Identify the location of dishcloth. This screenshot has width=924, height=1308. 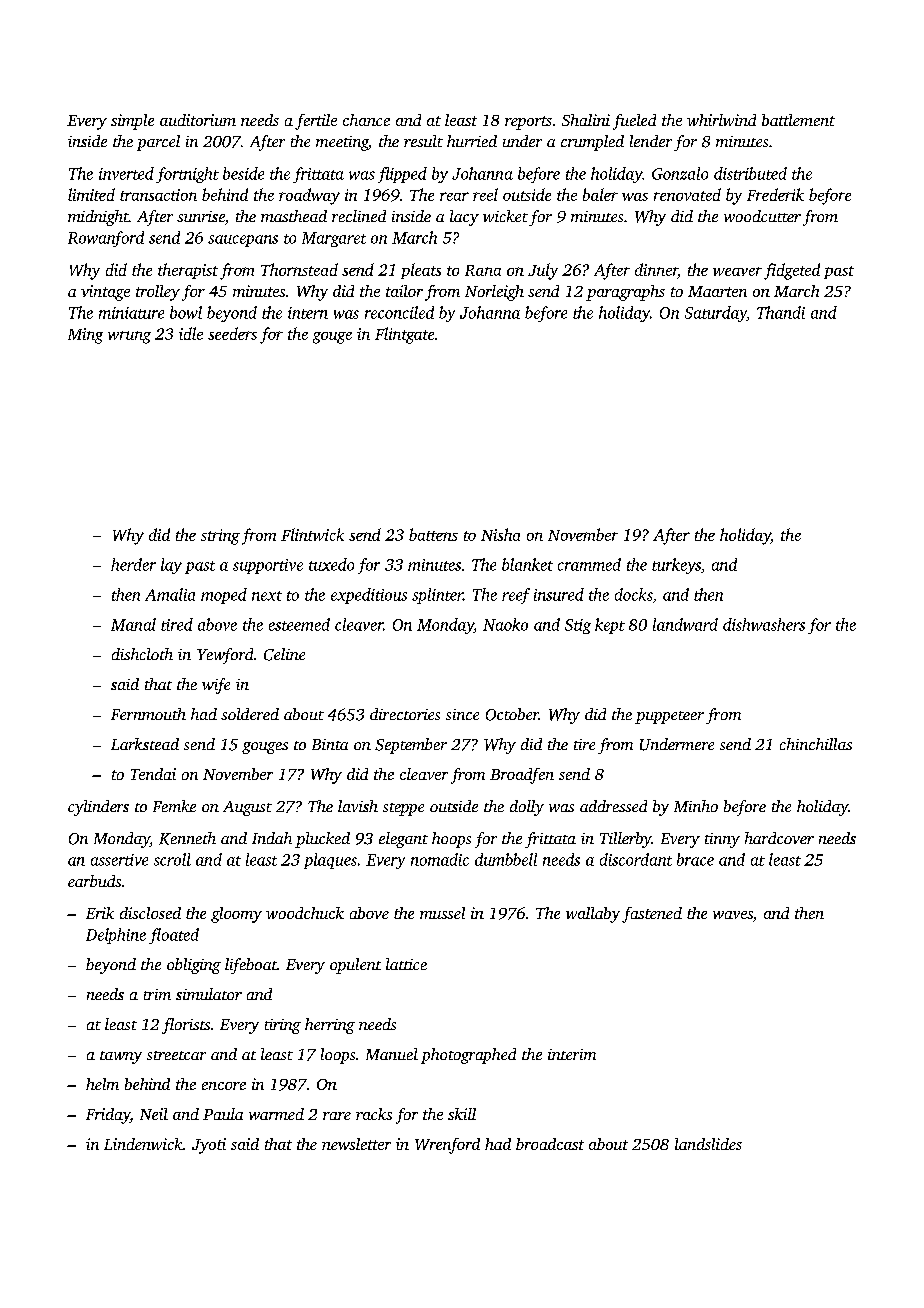
(142, 654).
